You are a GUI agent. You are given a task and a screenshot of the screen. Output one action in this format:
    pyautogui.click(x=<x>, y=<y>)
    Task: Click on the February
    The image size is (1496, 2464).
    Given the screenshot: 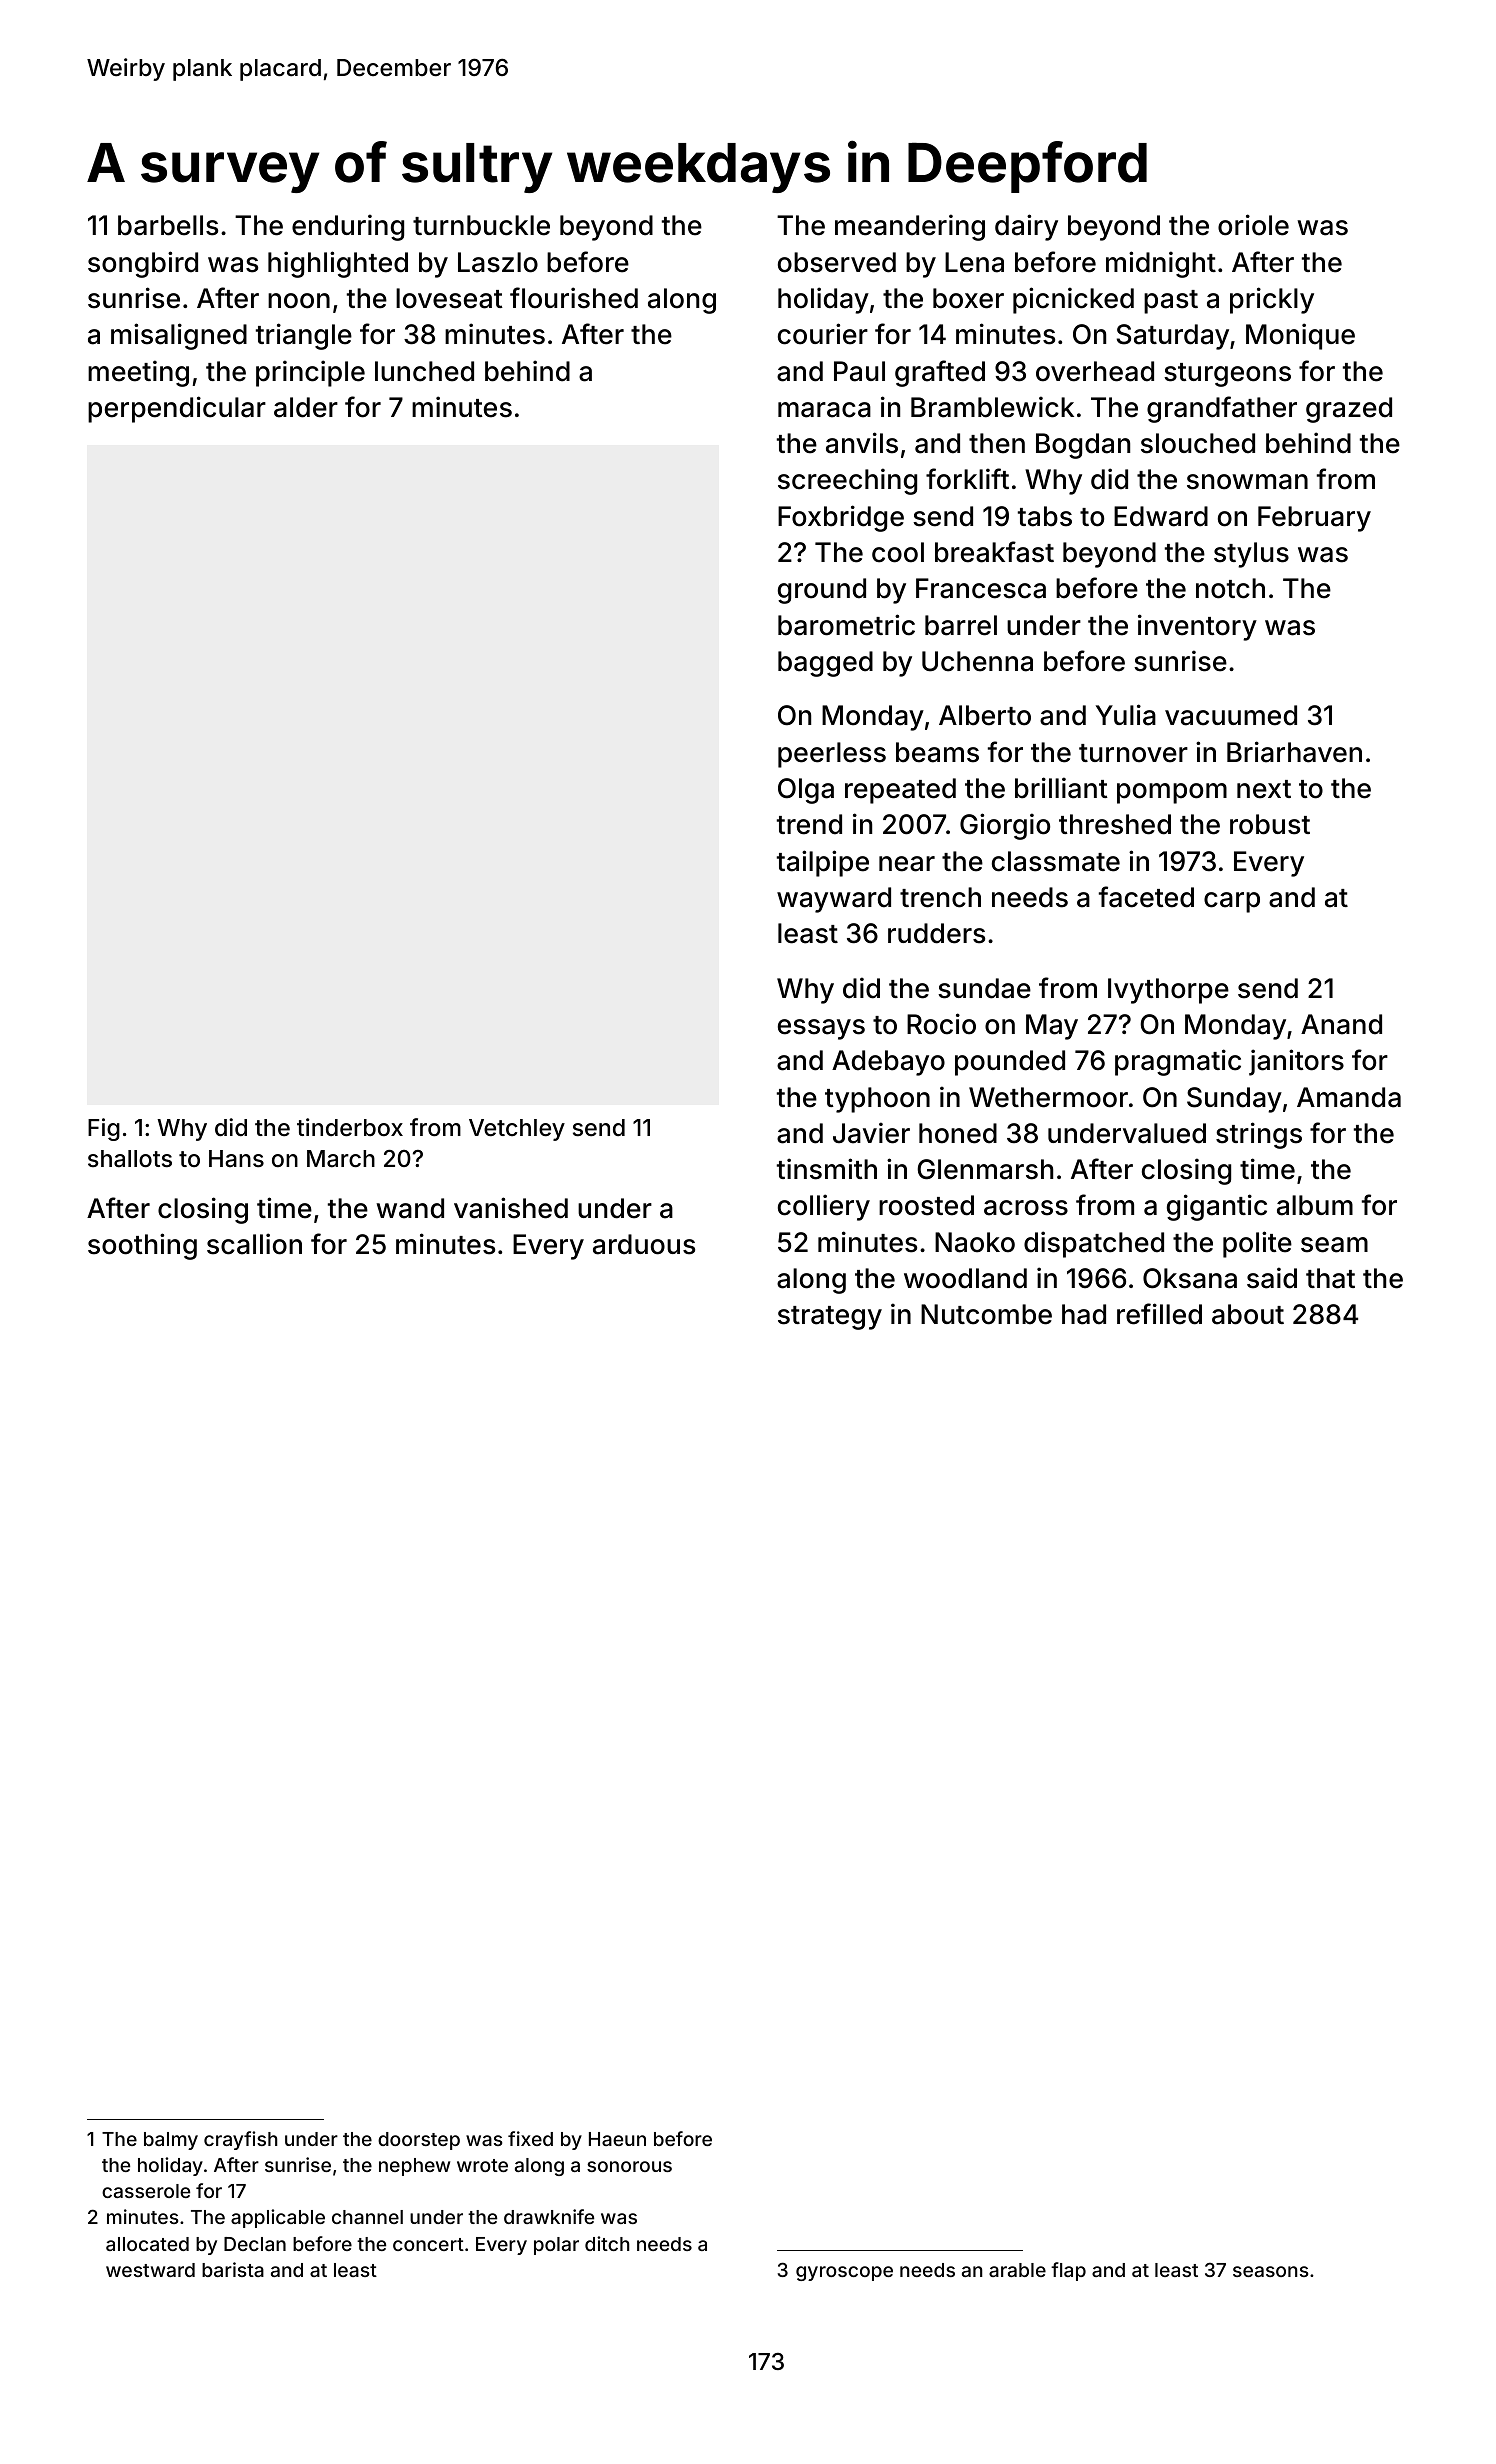 What is the action you would take?
    pyautogui.click(x=1314, y=519)
